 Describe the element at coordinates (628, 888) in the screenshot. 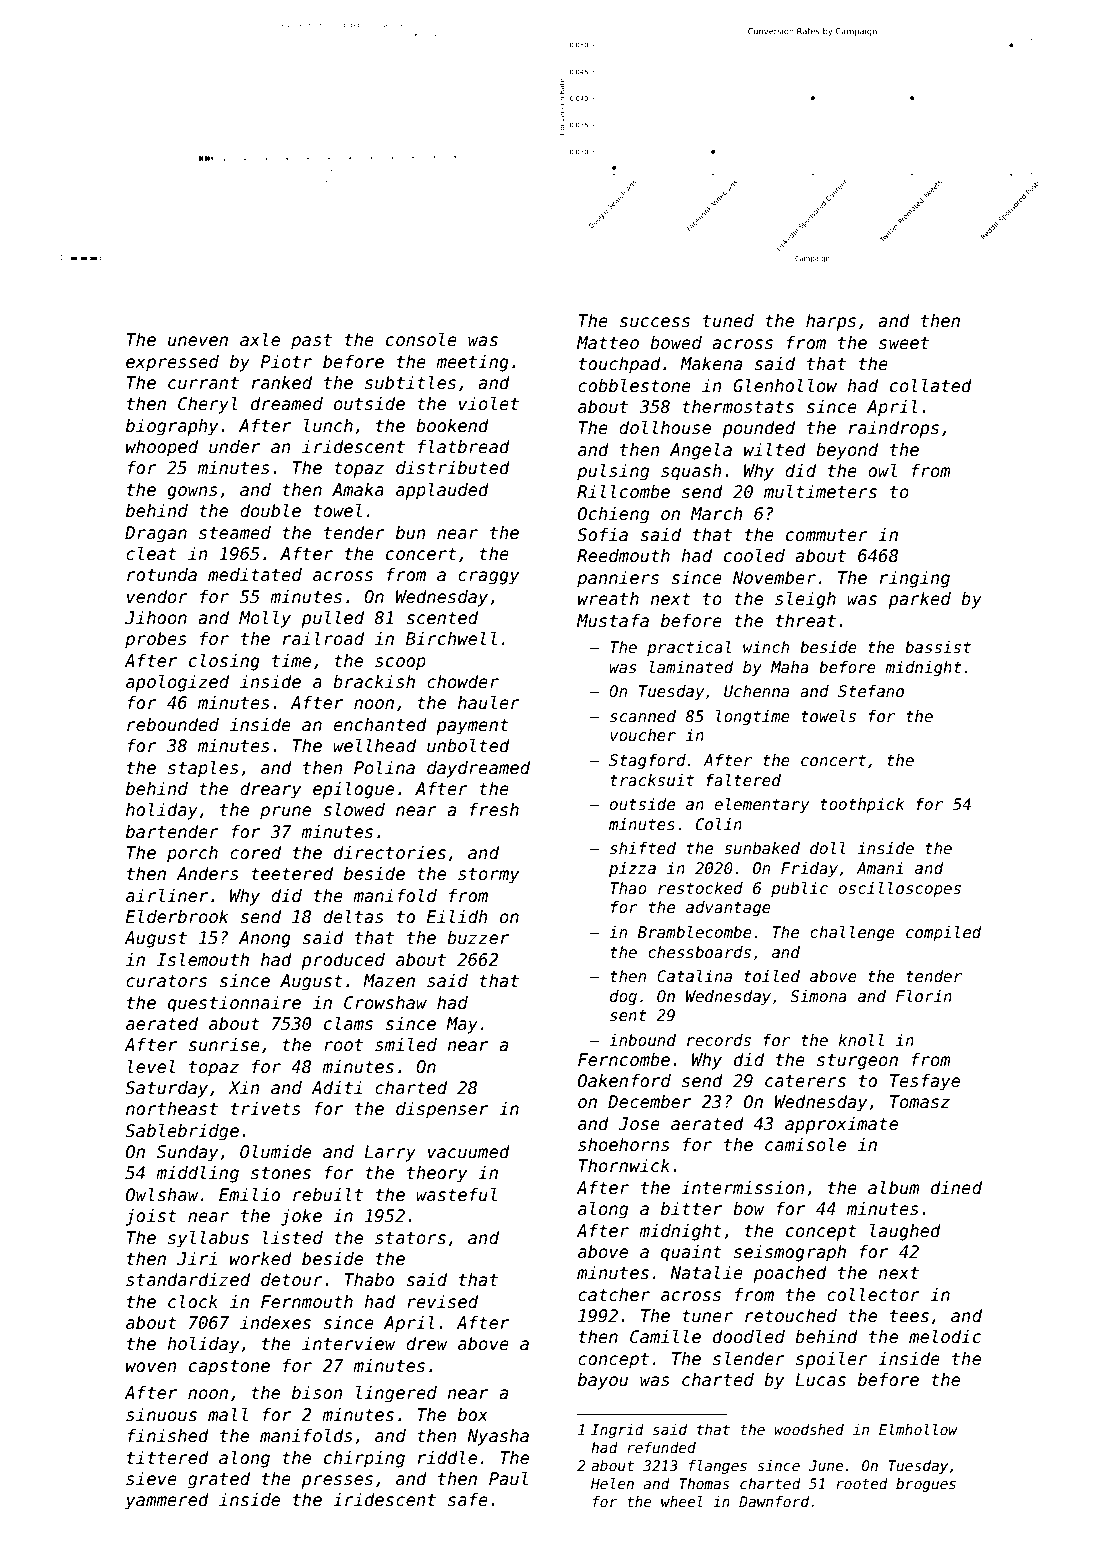

I see `Thao` at that location.
